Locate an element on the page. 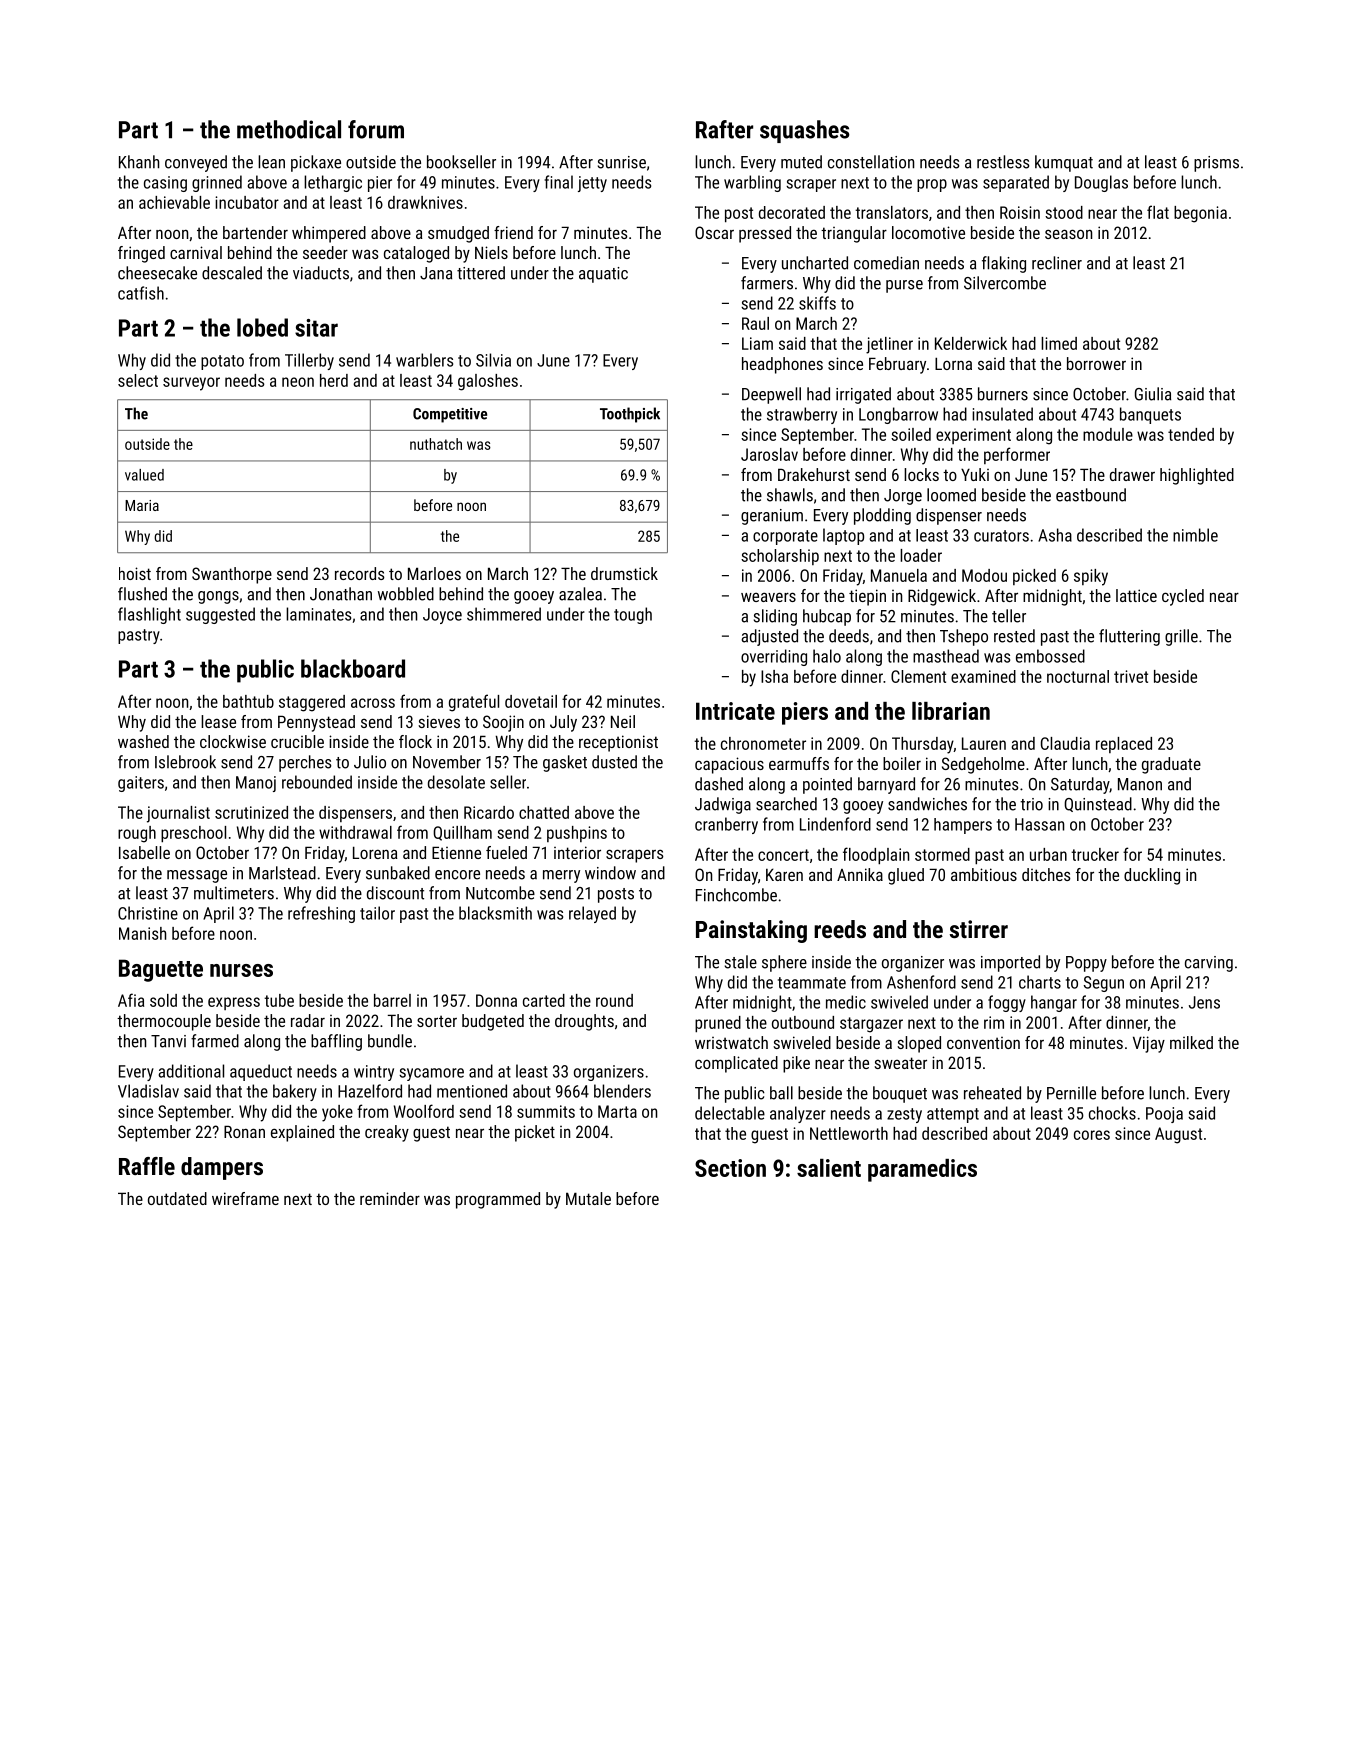 This page has height=1762, width=1362. Marlstead is located at coordinates (282, 873).
